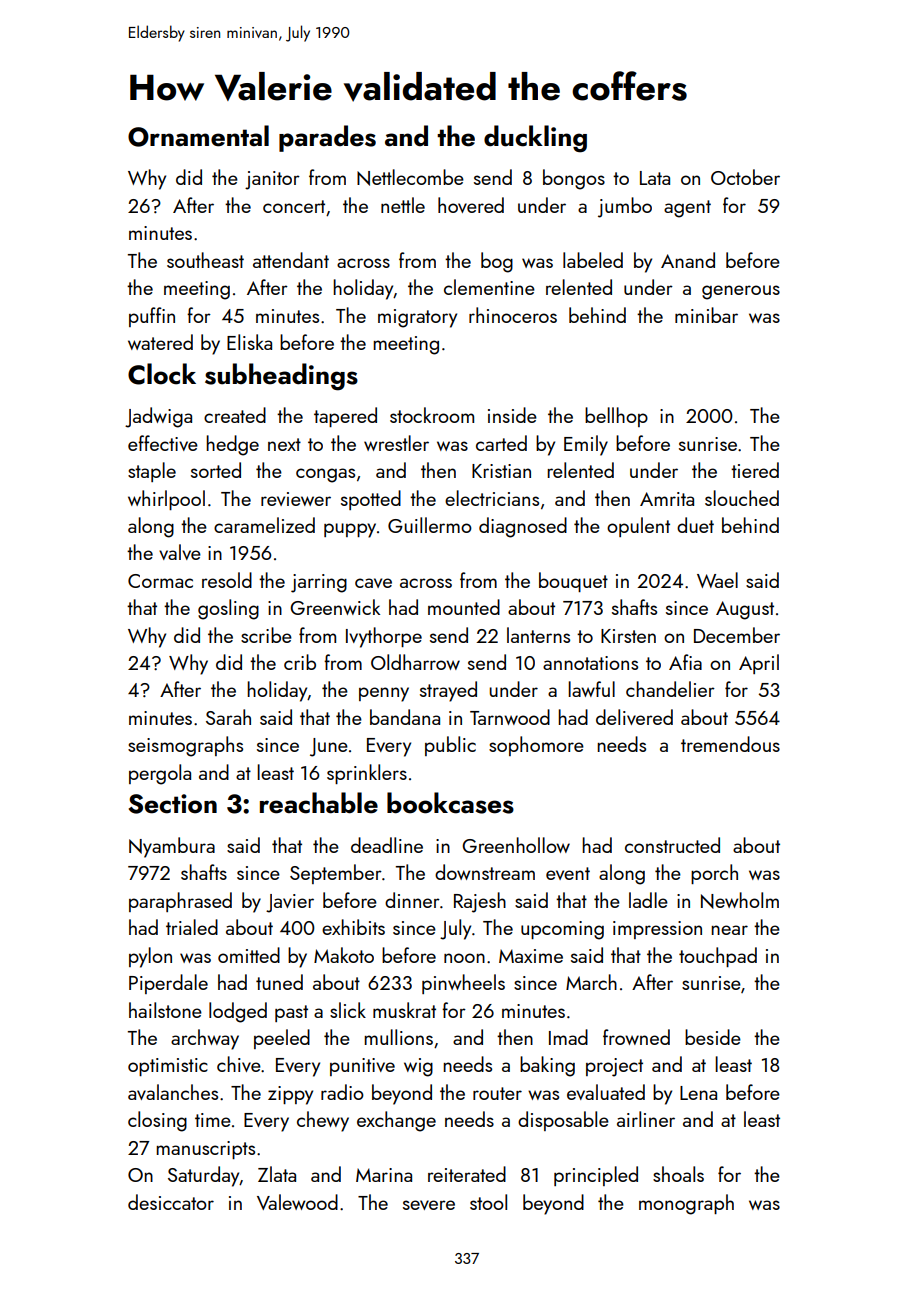 Image resolution: width=908 pixels, height=1316 pixels. Describe the element at coordinates (450, 746) in the screenshot. I see `public` at that location.
